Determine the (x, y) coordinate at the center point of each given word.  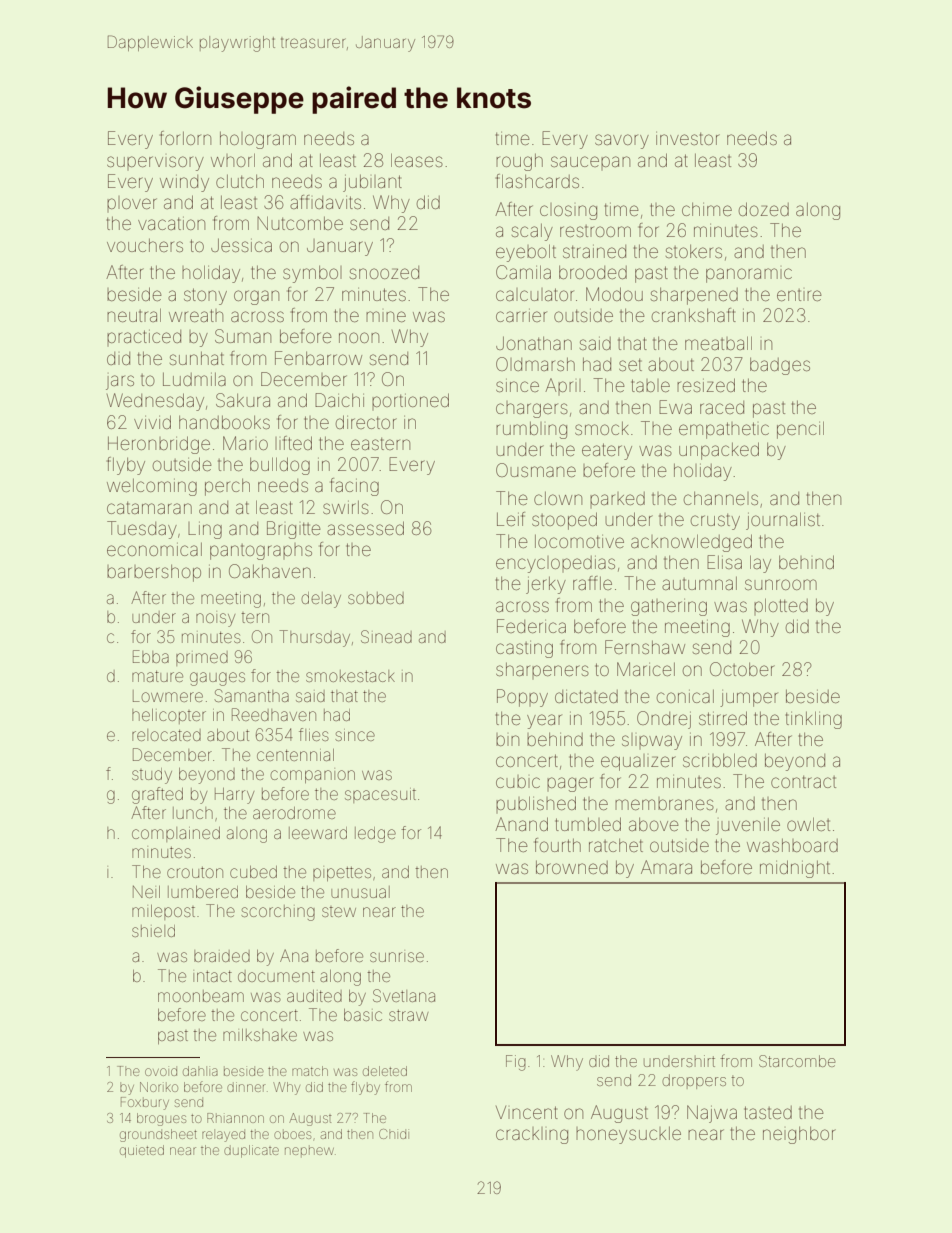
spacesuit (380, 795)
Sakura (243, 400)
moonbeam (201, 996)
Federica (531, 626)
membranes (664, 804)
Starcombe (797, 1061)
